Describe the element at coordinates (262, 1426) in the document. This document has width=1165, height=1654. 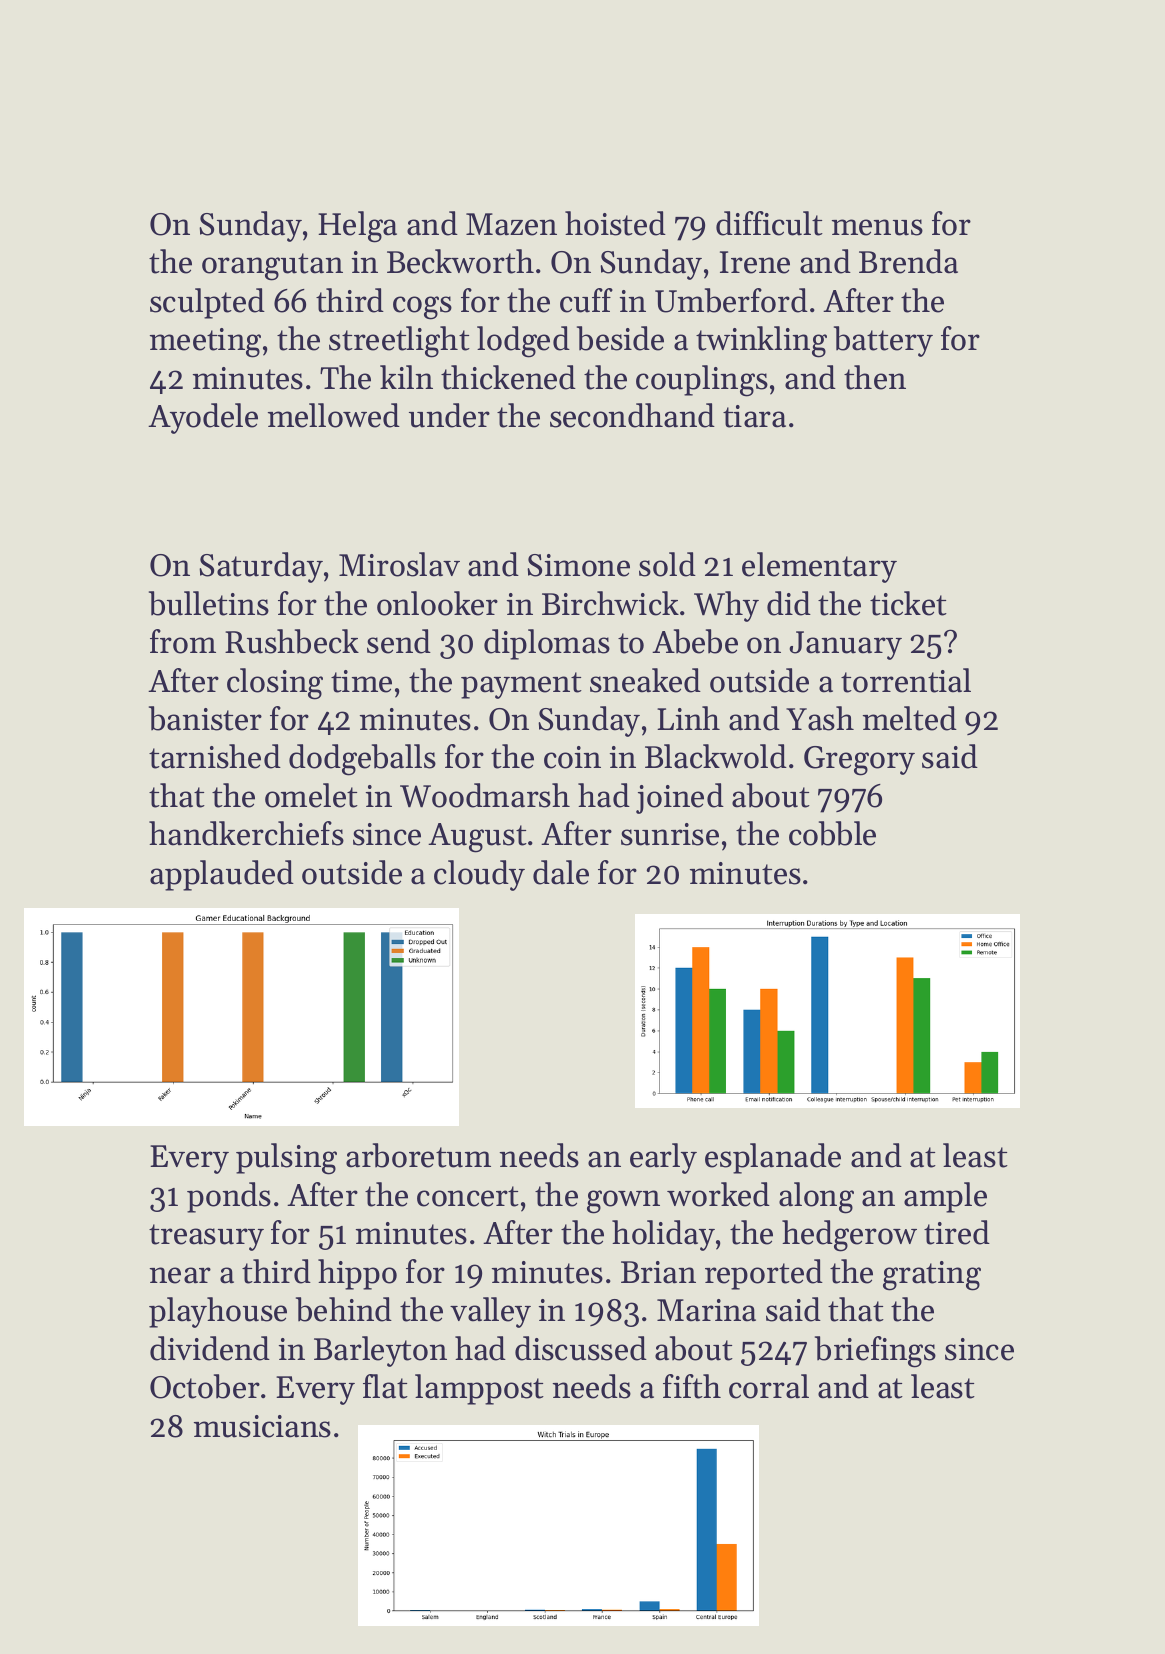
I see `musicians` at that location.
